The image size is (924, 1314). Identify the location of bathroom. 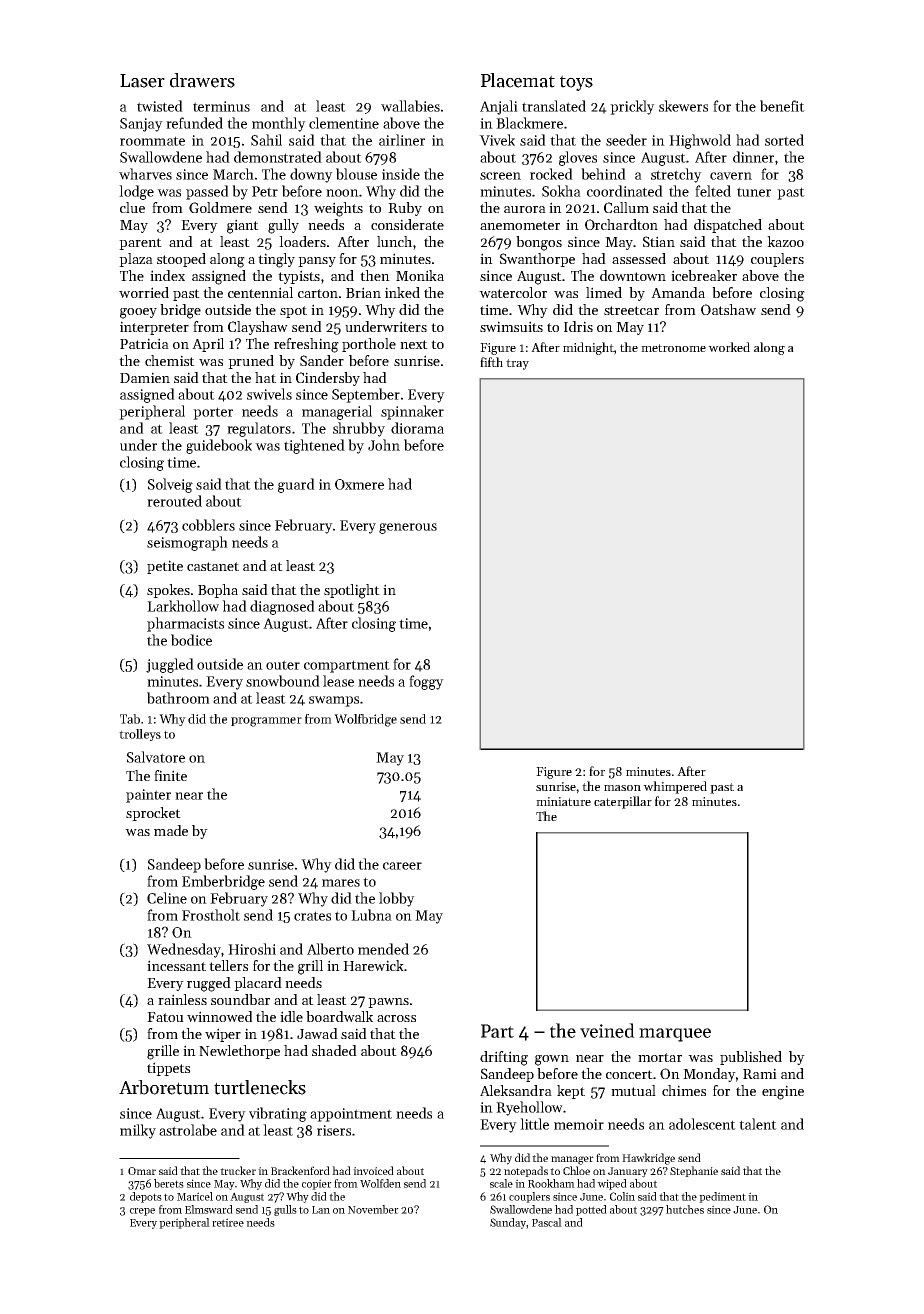
(178, 698).
